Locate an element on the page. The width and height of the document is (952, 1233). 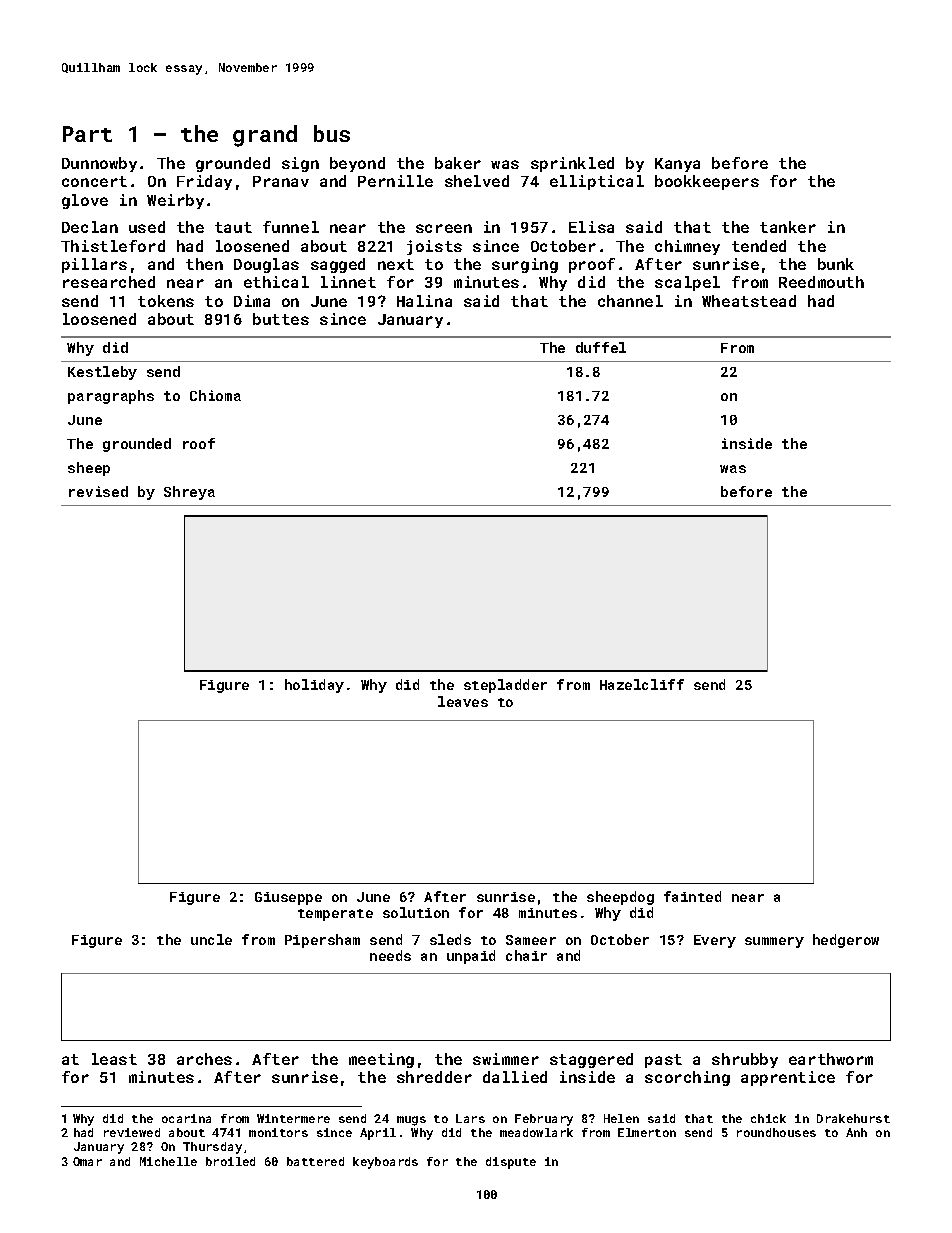
tanker is located at coordinates (788, 227).
